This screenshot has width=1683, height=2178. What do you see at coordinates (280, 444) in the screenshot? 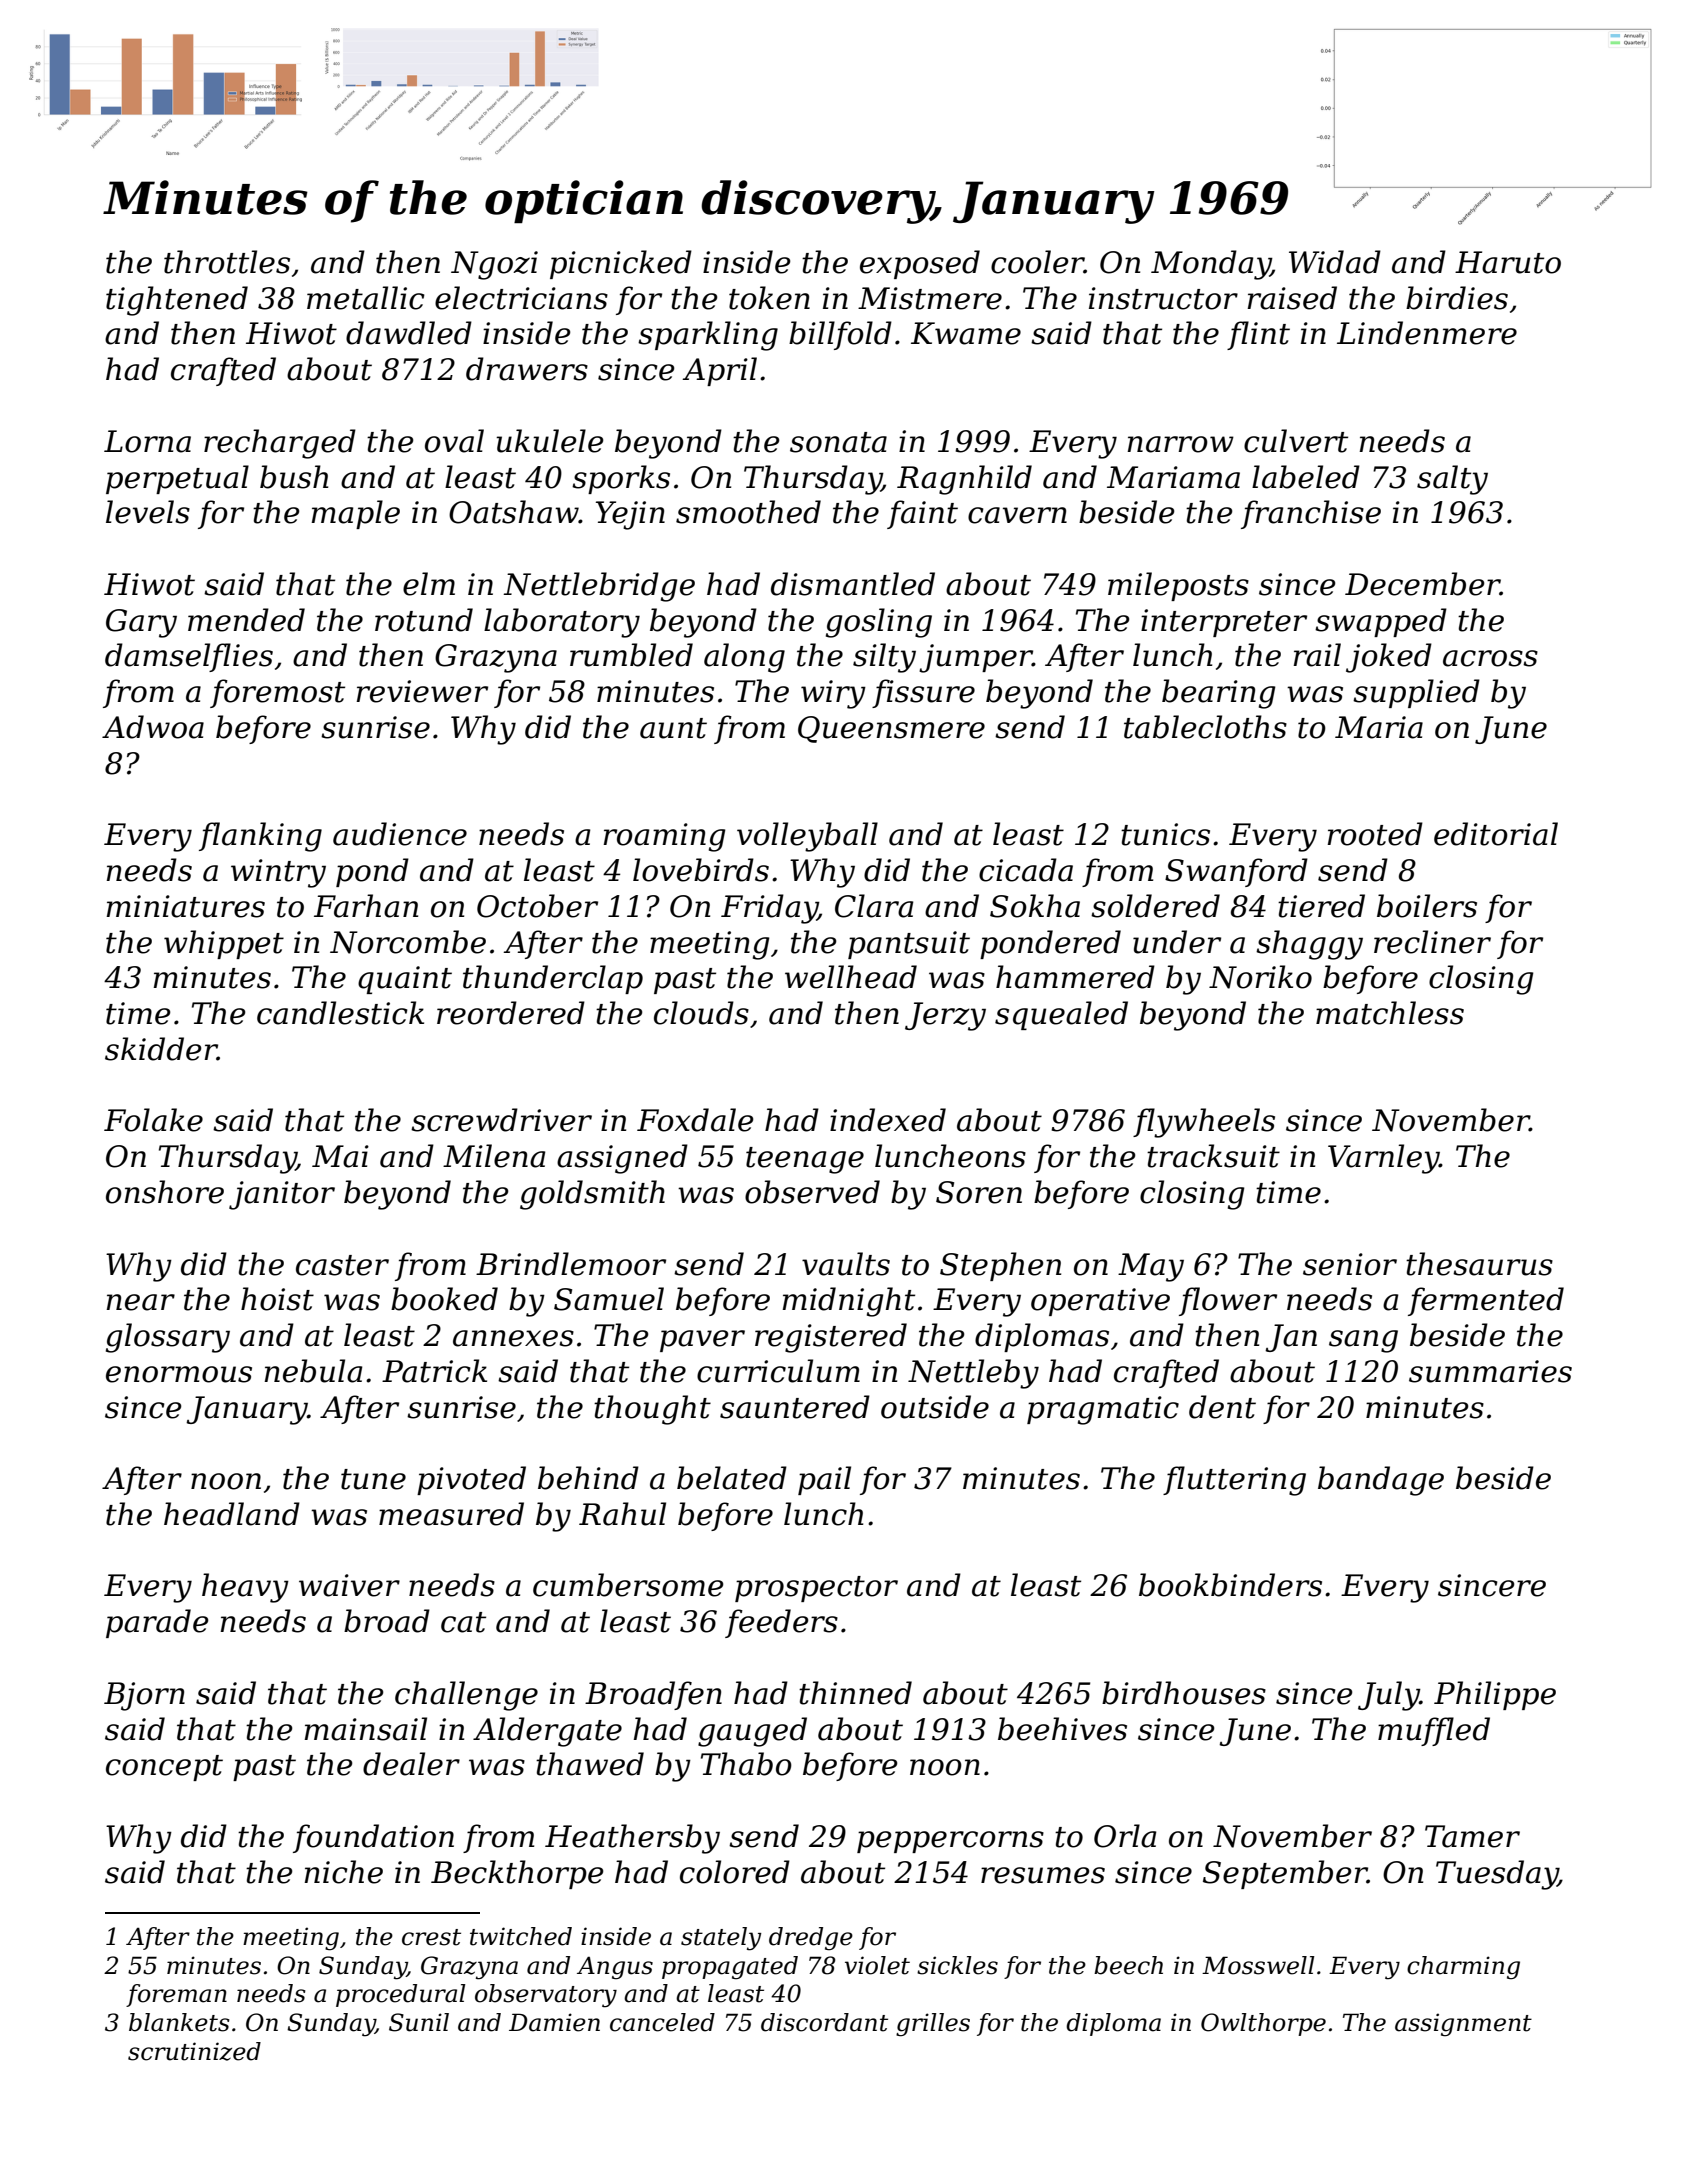
I see `recharged` at bounding box center [280, 444].
